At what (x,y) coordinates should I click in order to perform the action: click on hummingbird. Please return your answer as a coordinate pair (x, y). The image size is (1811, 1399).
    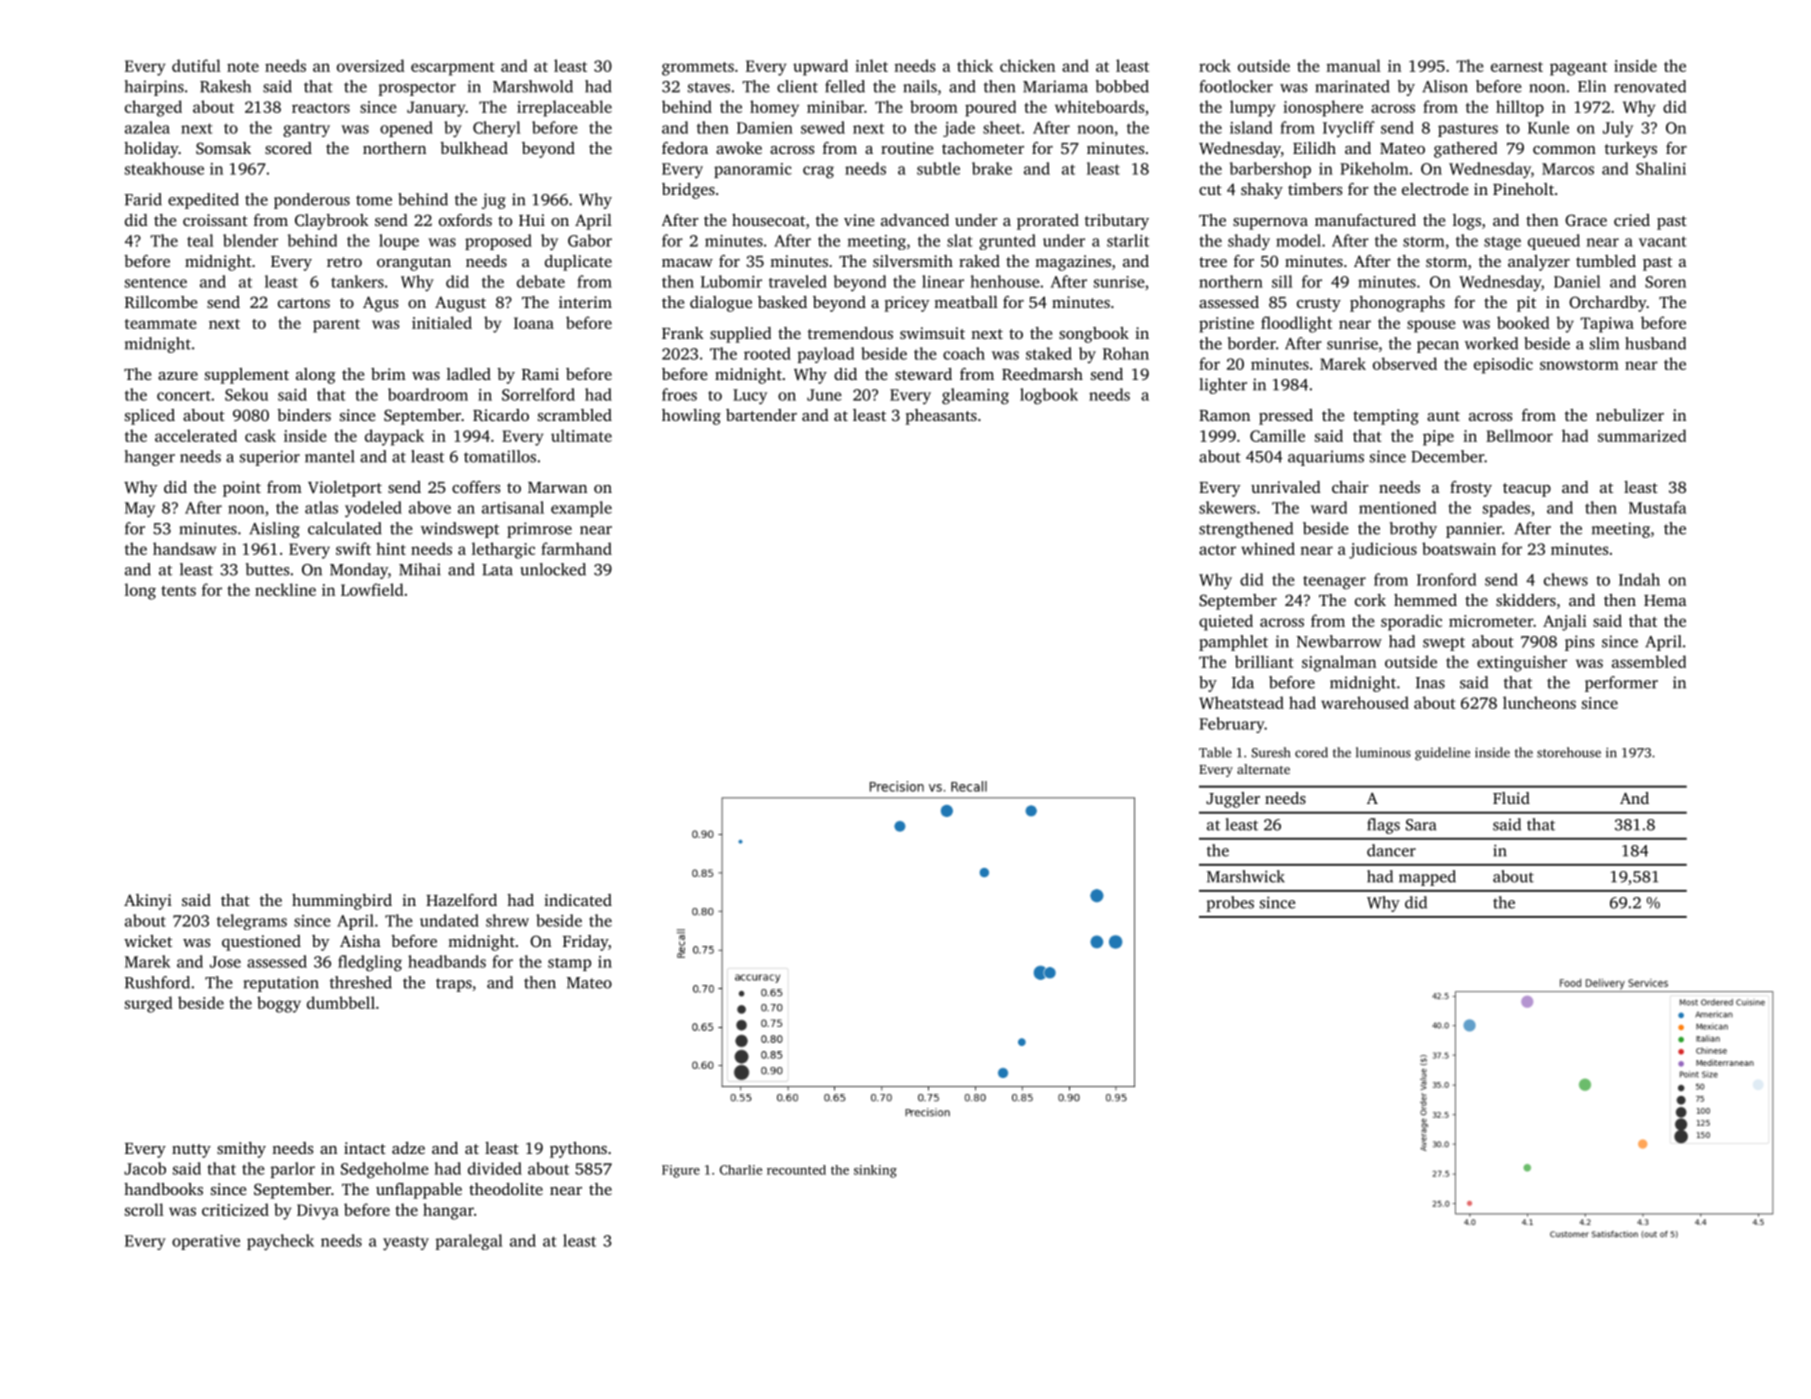
    Looking at the image, I should click on (342, 902).
